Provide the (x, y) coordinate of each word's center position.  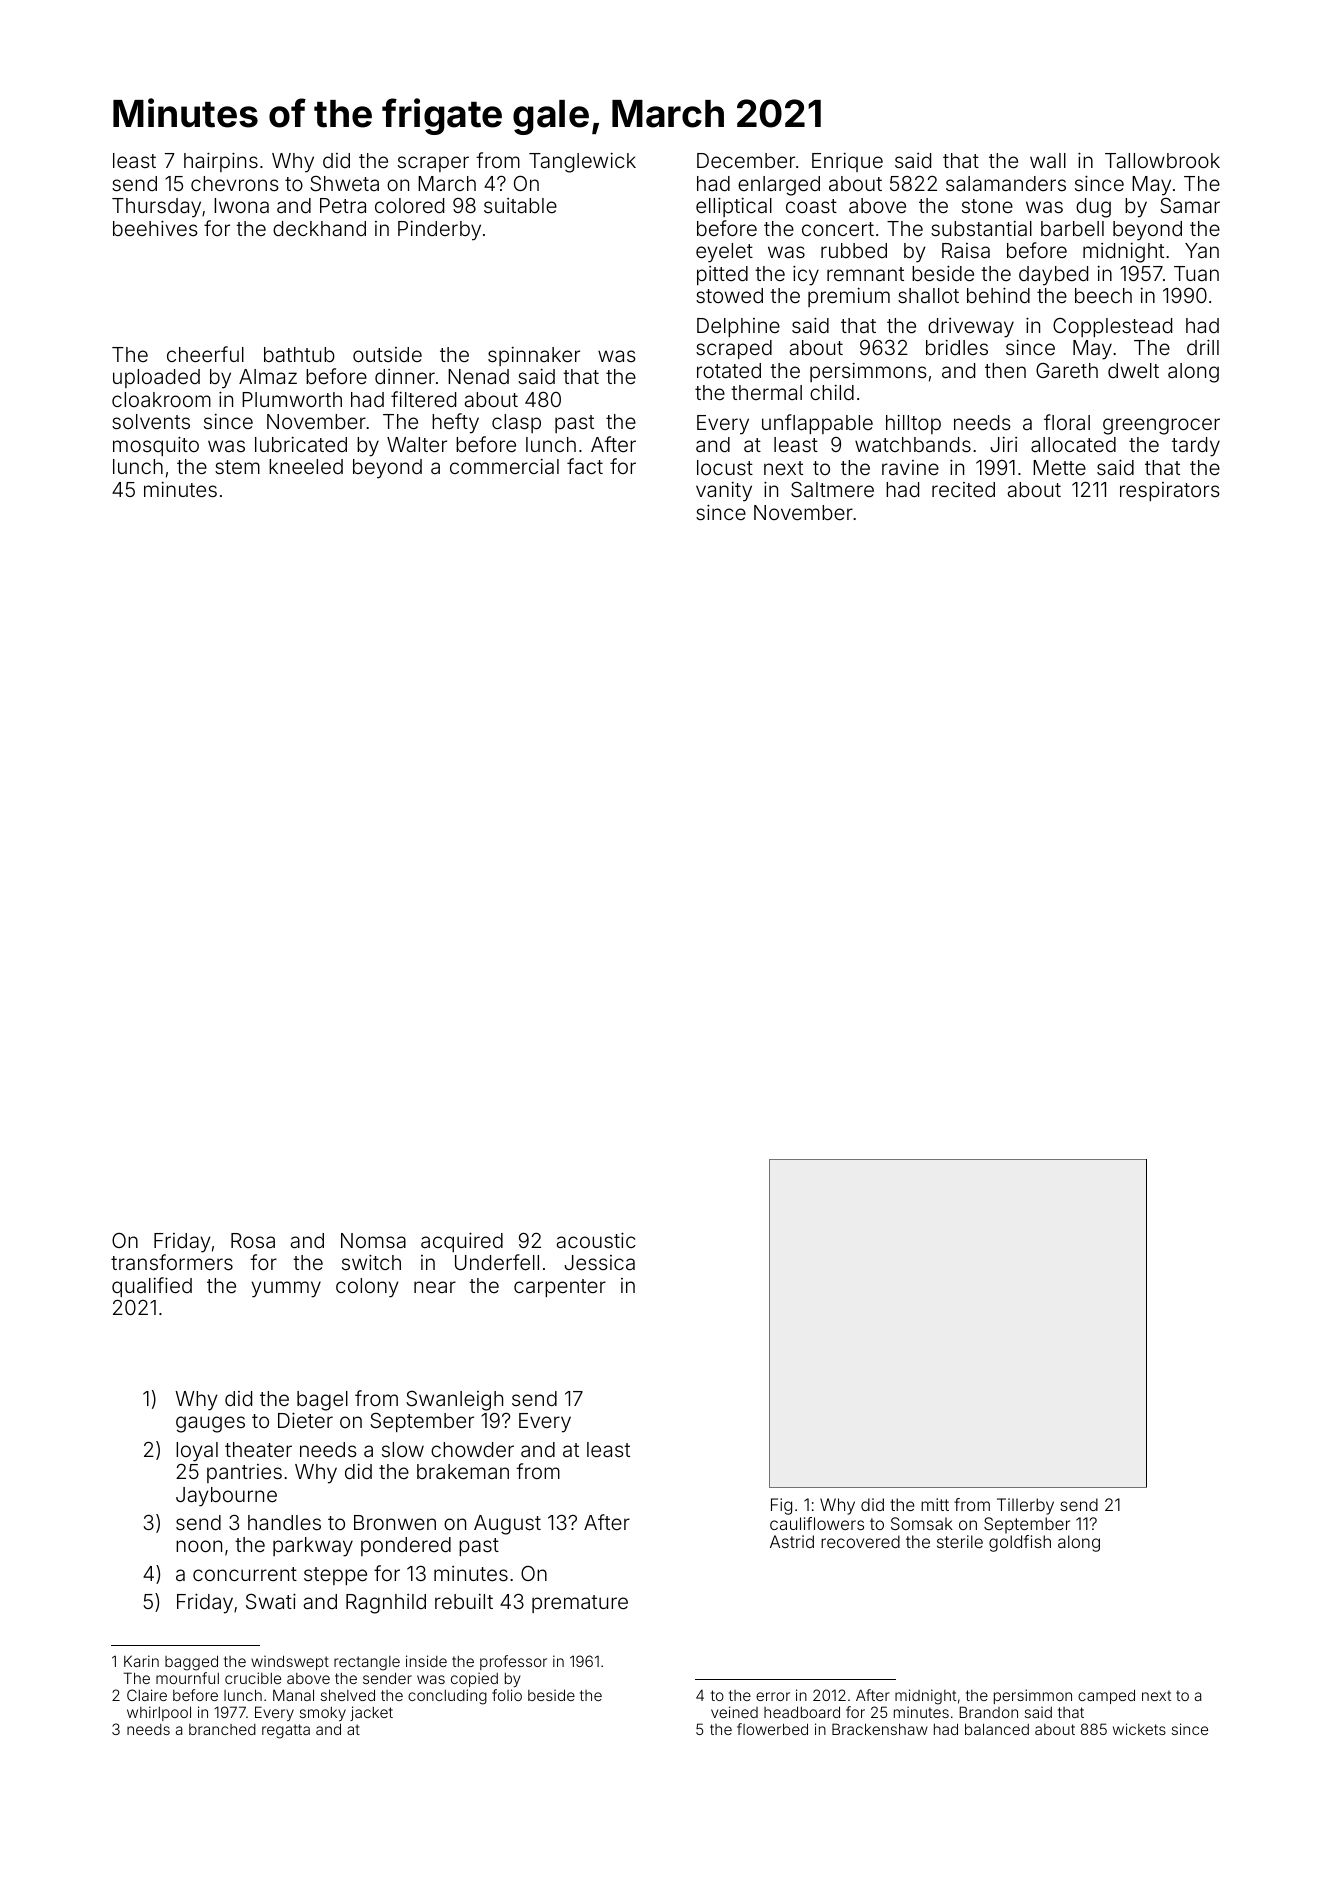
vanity (724, 492)
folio (507, 1695)
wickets (1139, 1729)
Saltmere (832, 489)
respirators (1169, 491)
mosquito (156, 446)
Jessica (599, 1262)
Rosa (253, 1240)
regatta (286, 1731)
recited (963, 489)
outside (387, 354)
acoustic (596, 1240)
